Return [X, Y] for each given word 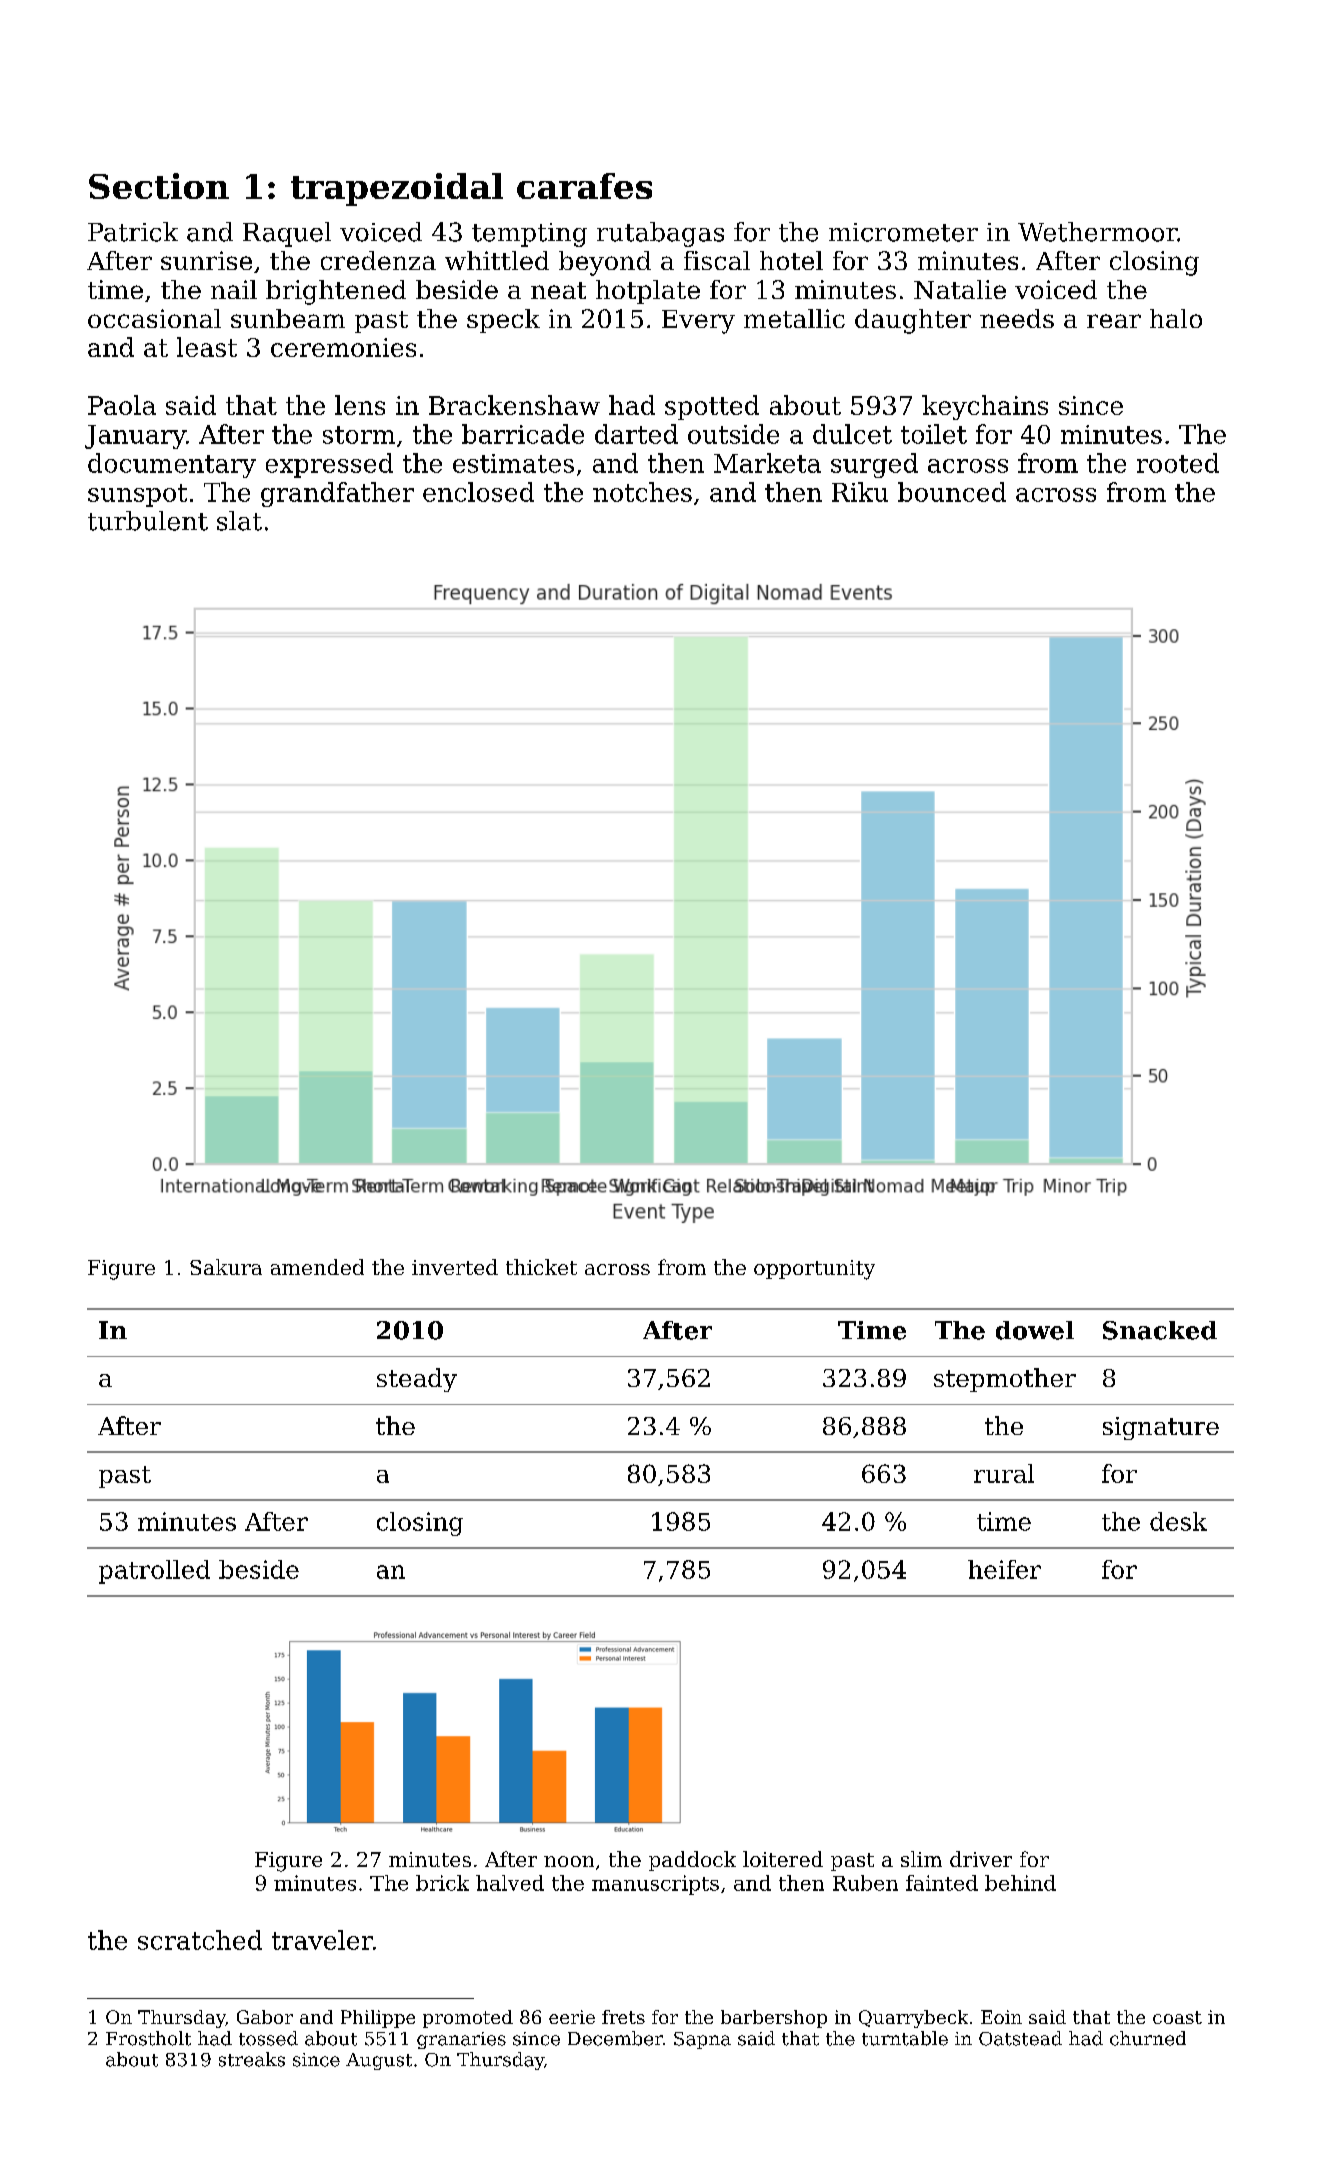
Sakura [226, 1267]
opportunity [814, 1270]
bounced [952, 492]
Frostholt [148, 2038]
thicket [541, 1267]
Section [159, 186]
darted [636, 434]
